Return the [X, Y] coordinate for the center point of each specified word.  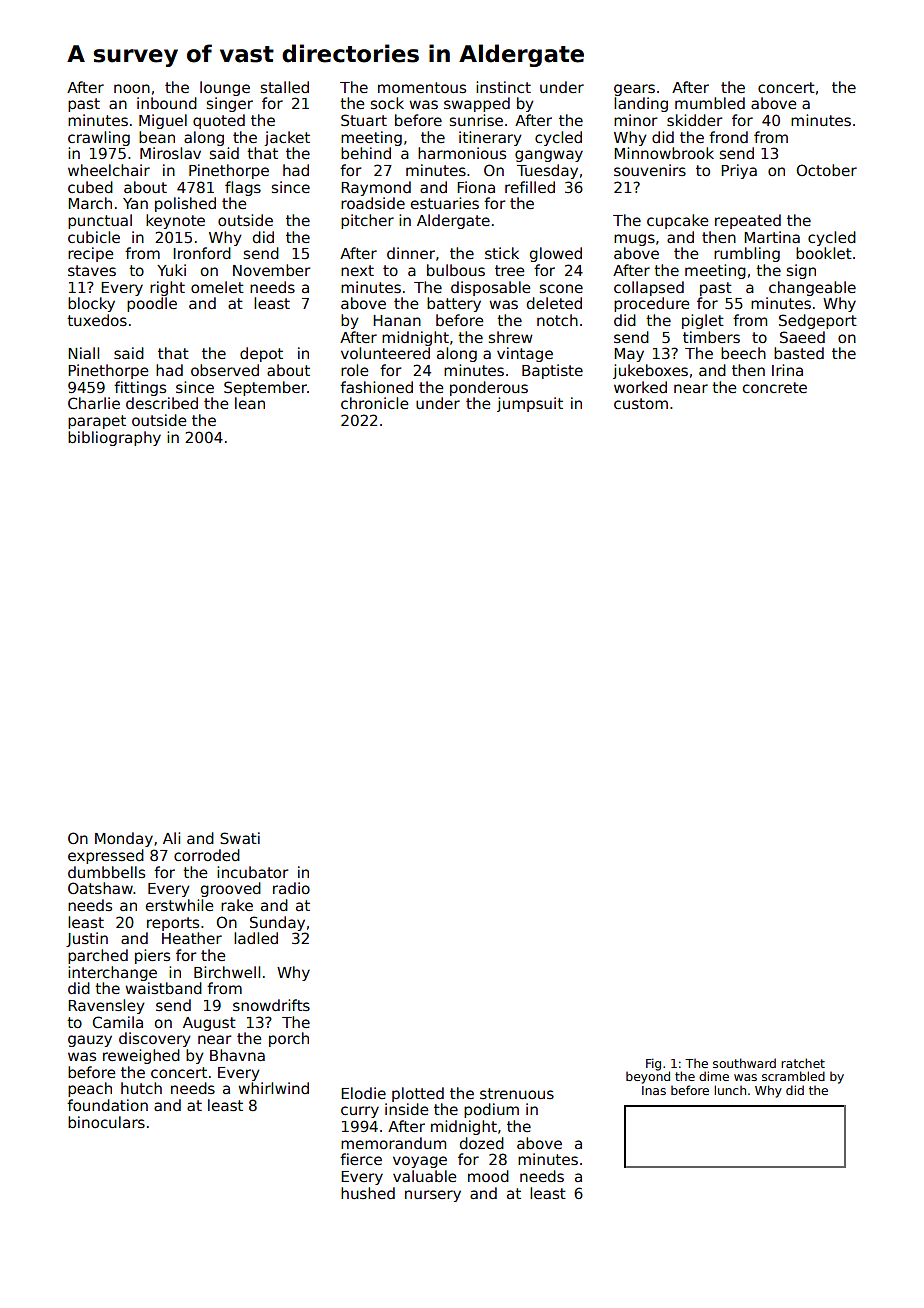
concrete [775, 387]
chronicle [374, 403]
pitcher [367, 221]
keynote [175, 221]
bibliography [114, 438]
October [827, 170]
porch [289, 1039]
